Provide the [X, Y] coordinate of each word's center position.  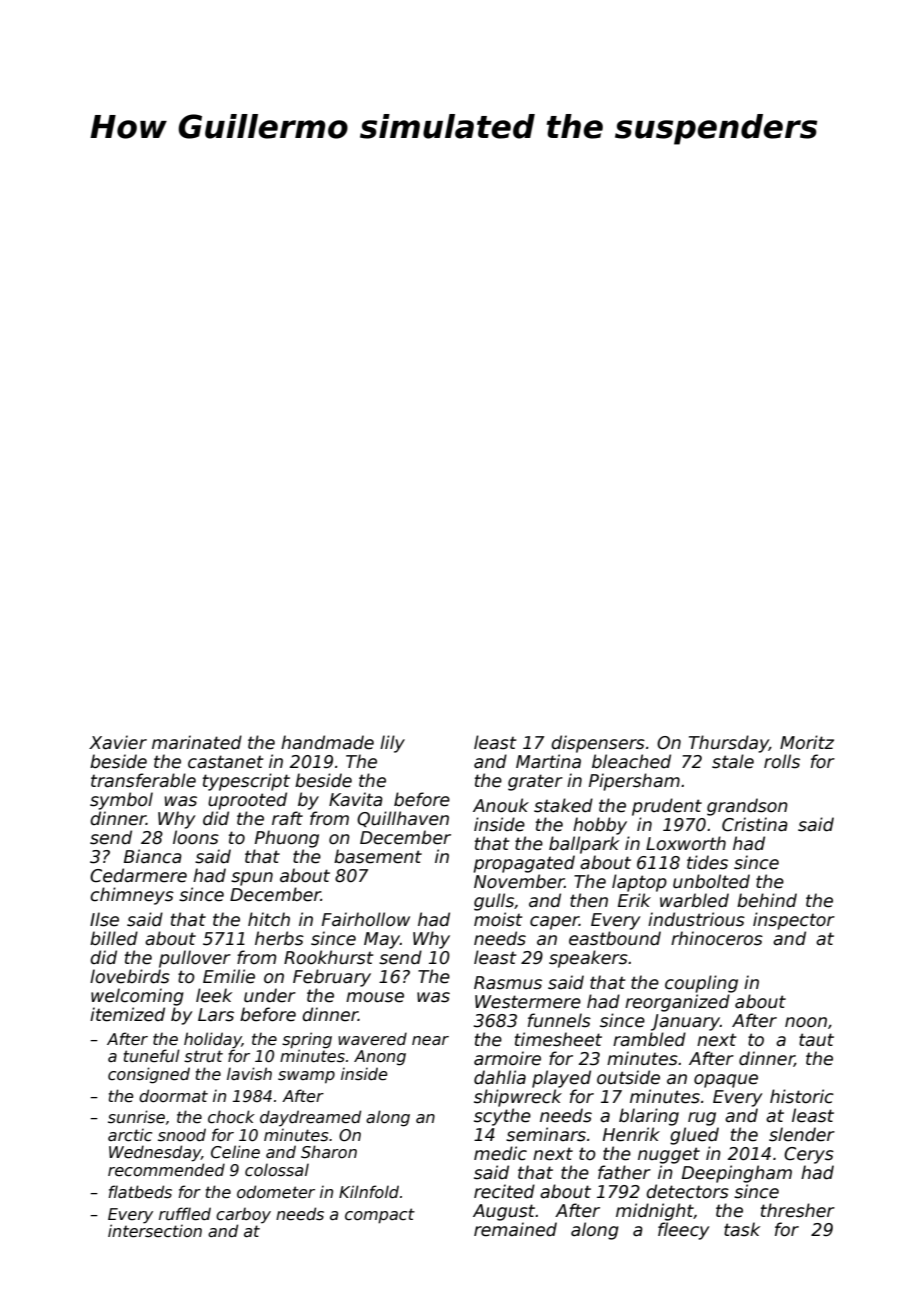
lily [392, 744]
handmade [327, 742]
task [742, 1229]
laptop [639, 883]
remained [515, 1229]
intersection [155, 1231]
